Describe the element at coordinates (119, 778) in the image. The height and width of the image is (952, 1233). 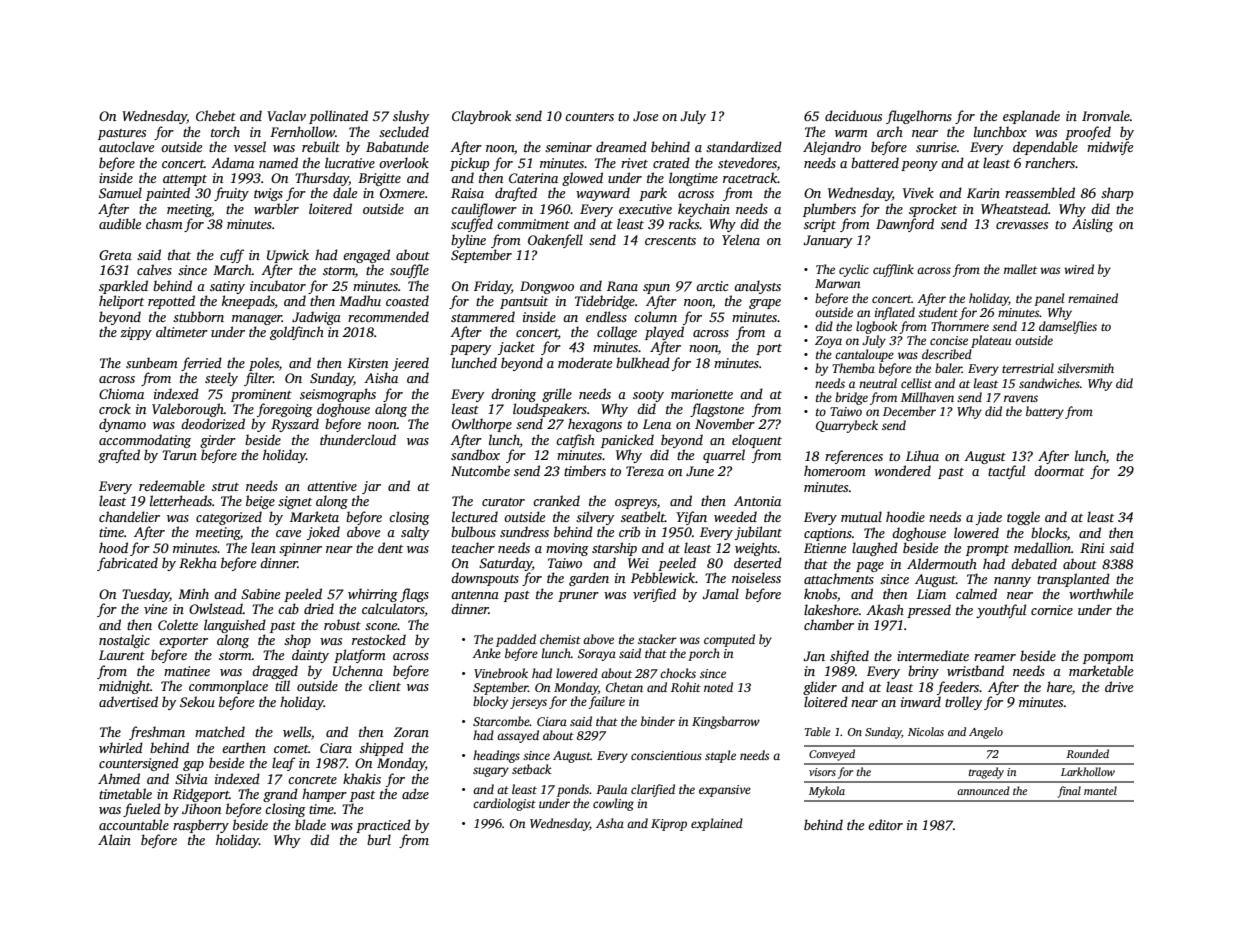
I see `Ahmed` at that location.
